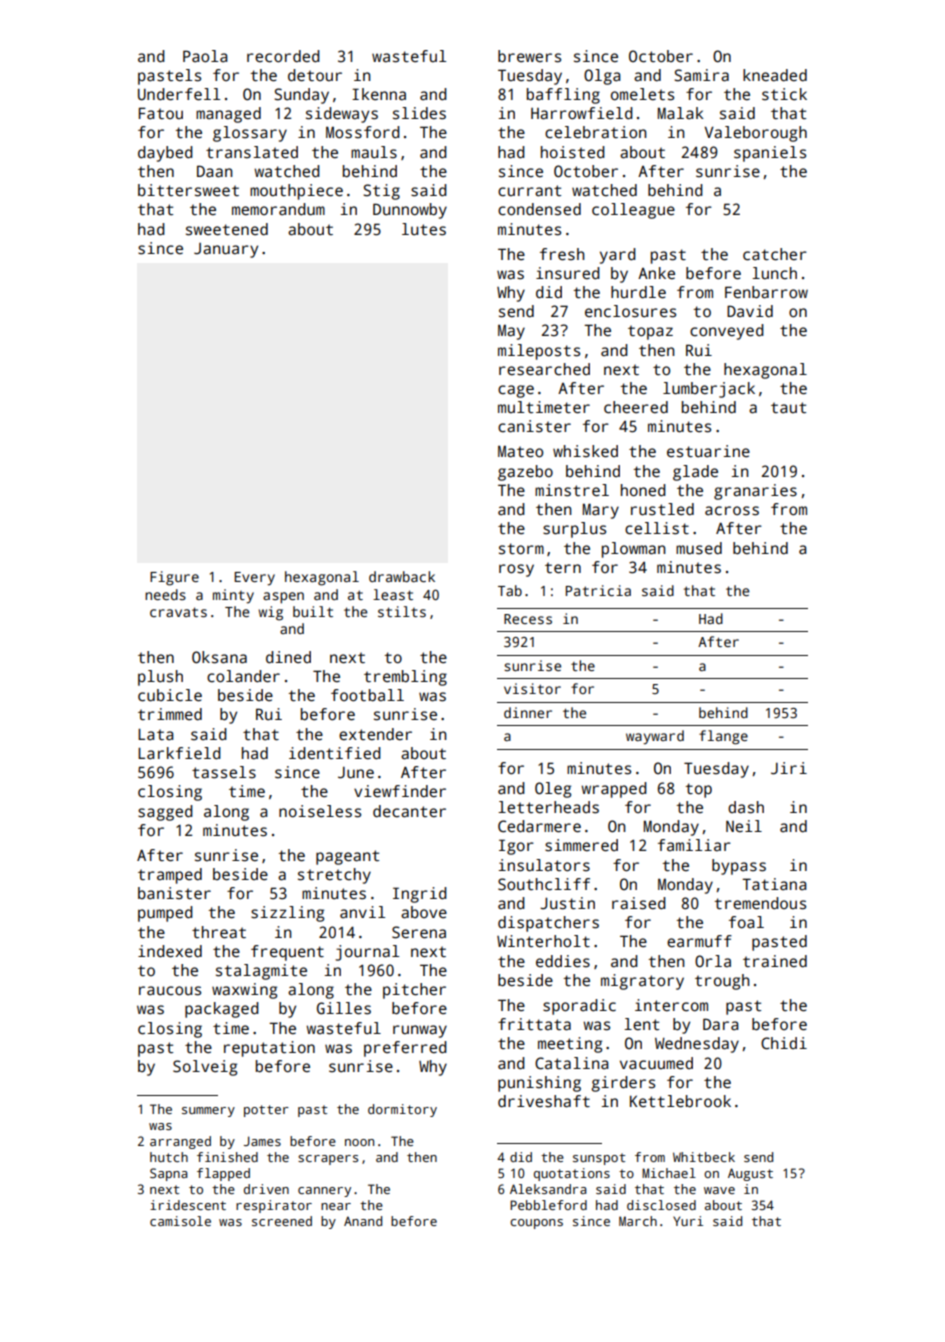 The height and width of the screenshot is (1342, 945). Describe the element at coordinates (180, 1142) in the screenshot. I see `arranged` at that location.
